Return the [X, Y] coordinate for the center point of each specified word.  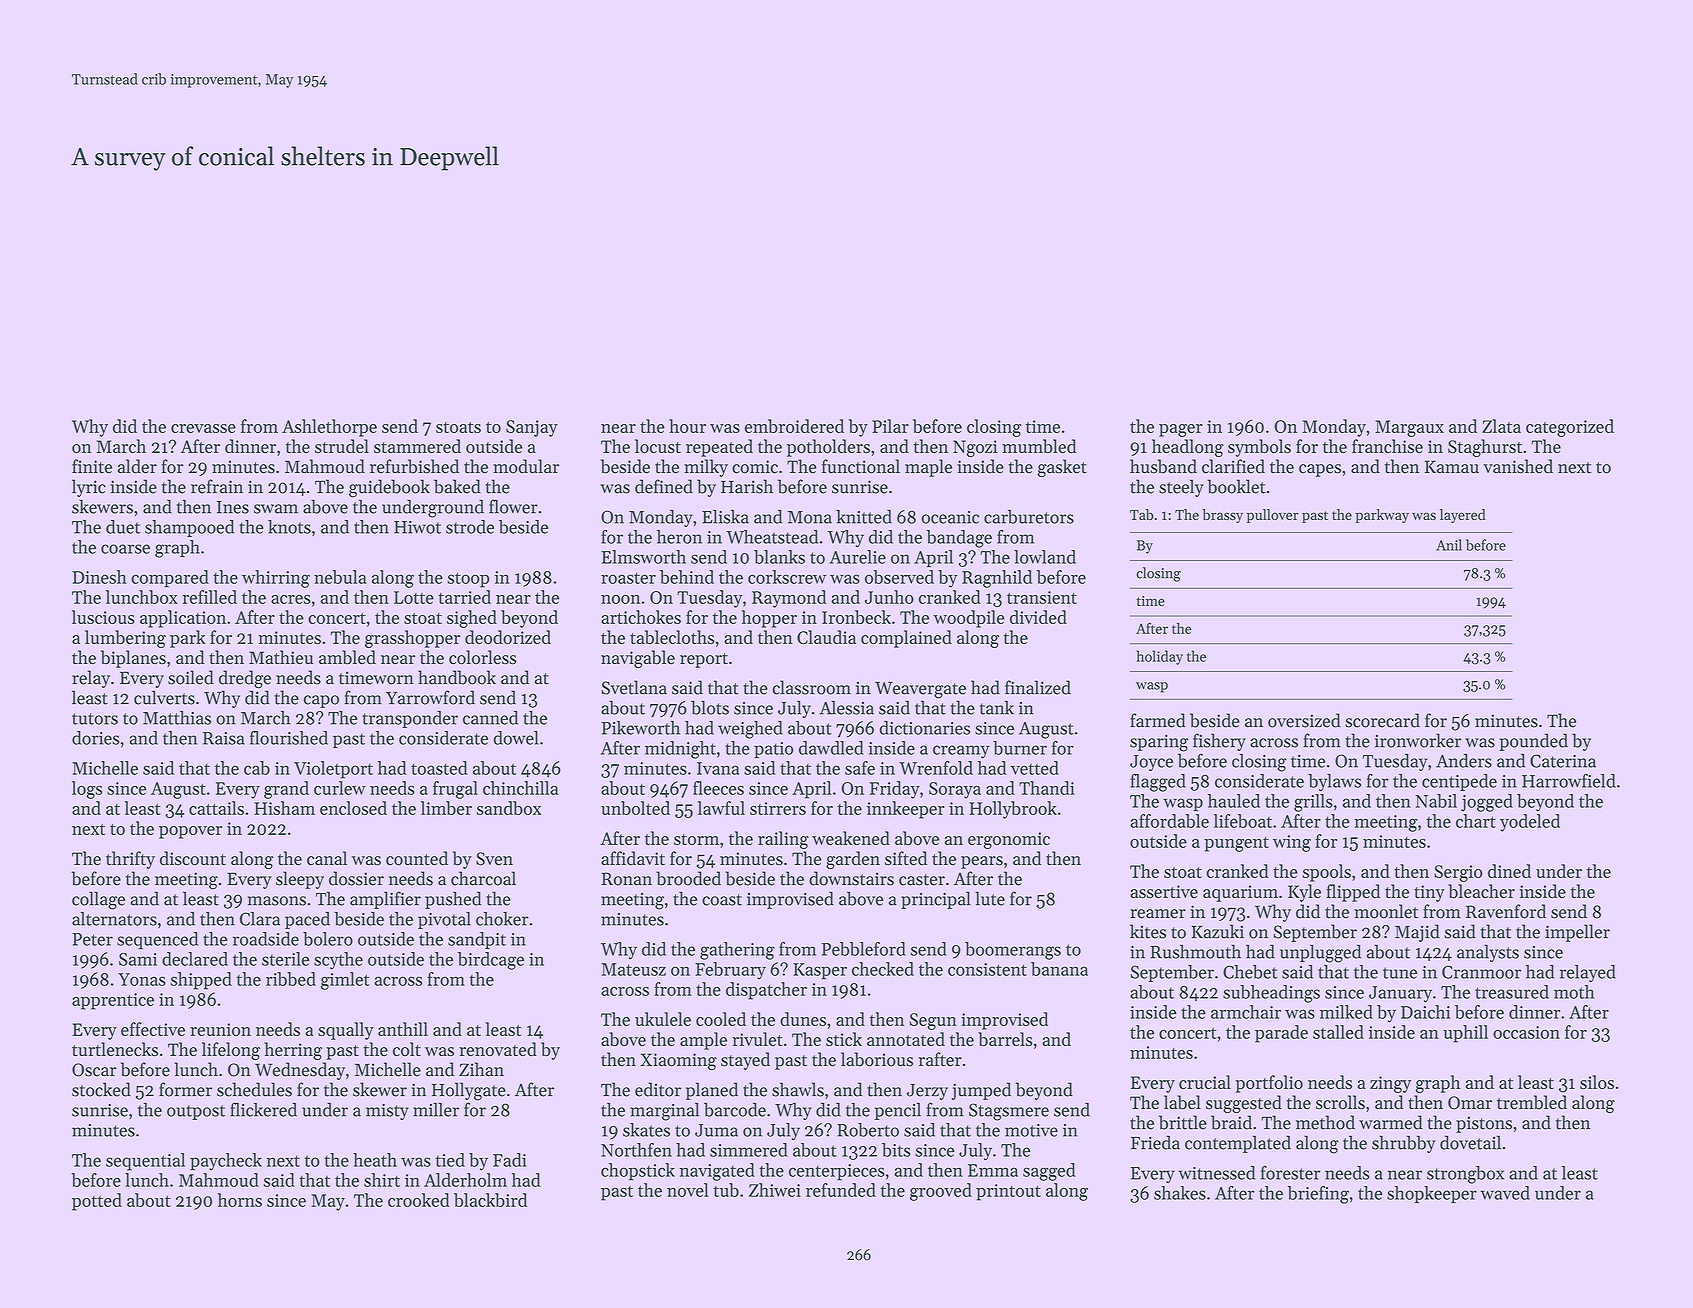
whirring [276, 579]
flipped [1353, 893]
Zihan [481, 1069]
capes [1320, 470]
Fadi [510, 1160]
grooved [941, 1192]
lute [990, 898]
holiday [1160, 657]
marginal [664, 1112]
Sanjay [532, 428]
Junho [889, 597]
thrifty [130, 860]
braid [1231, 1122]
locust [658, 446]
